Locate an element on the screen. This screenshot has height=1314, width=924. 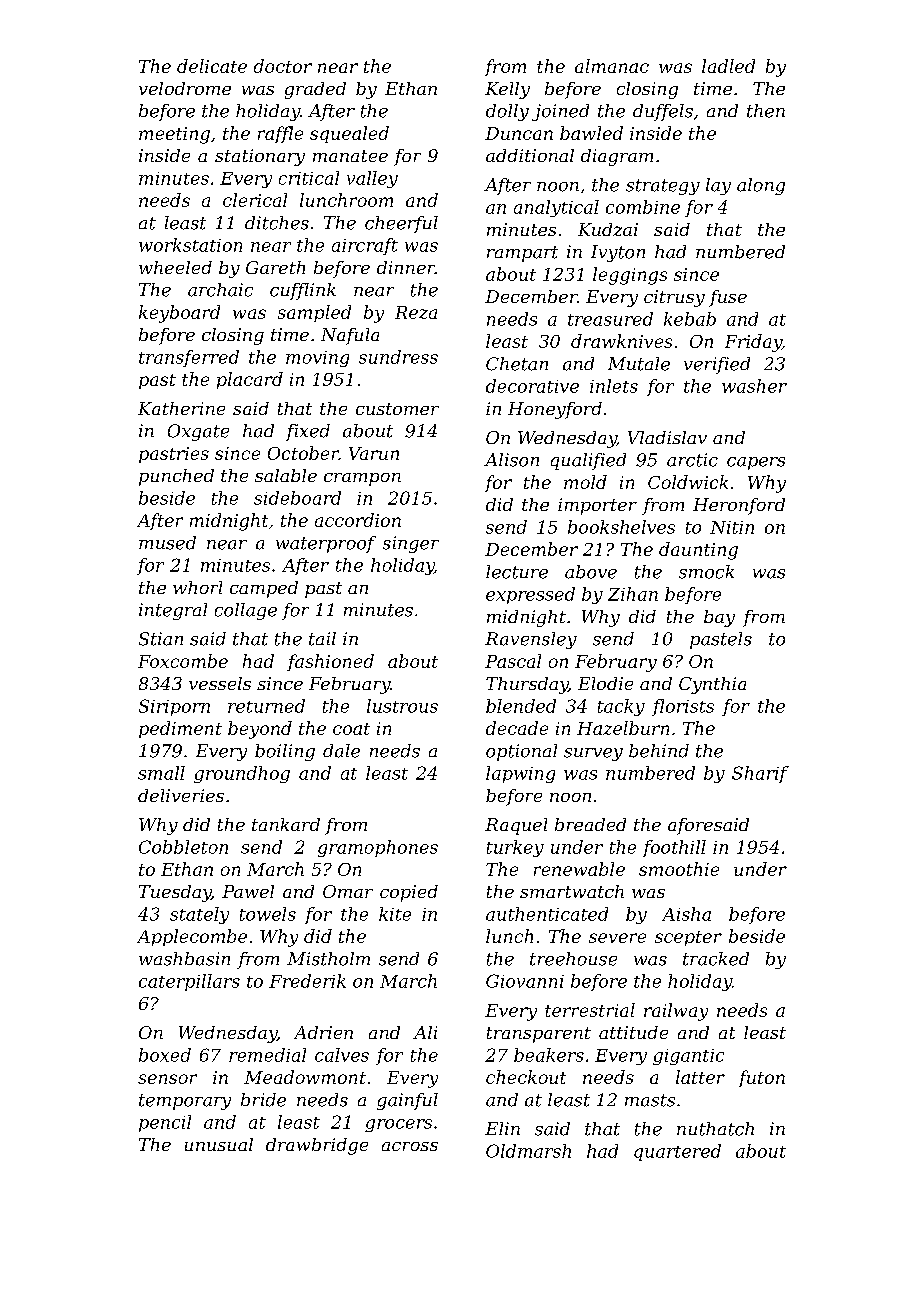
rampart is located at coordinates (522, 254).
